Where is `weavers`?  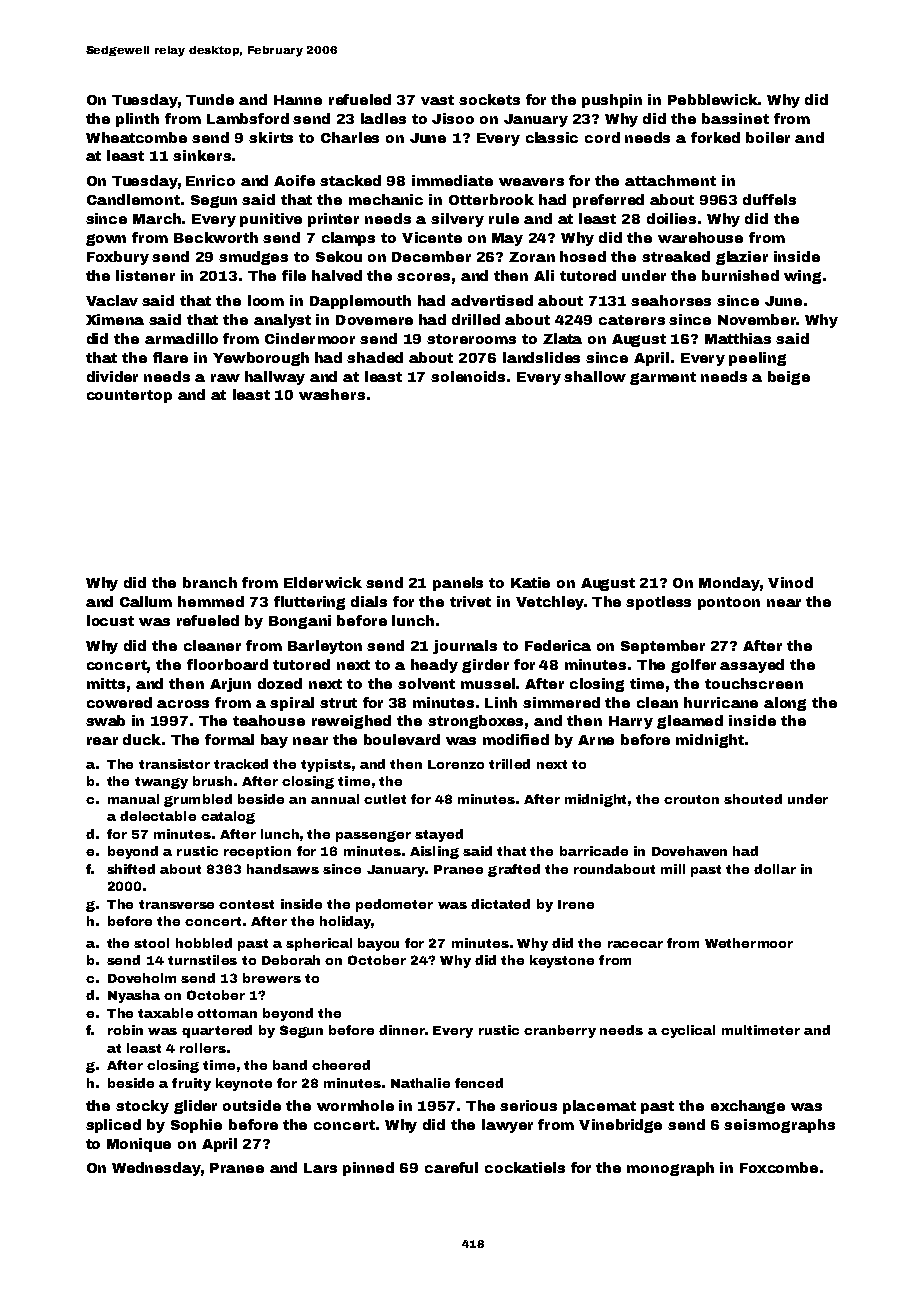
weavers is located at coordinates (531, 182).
